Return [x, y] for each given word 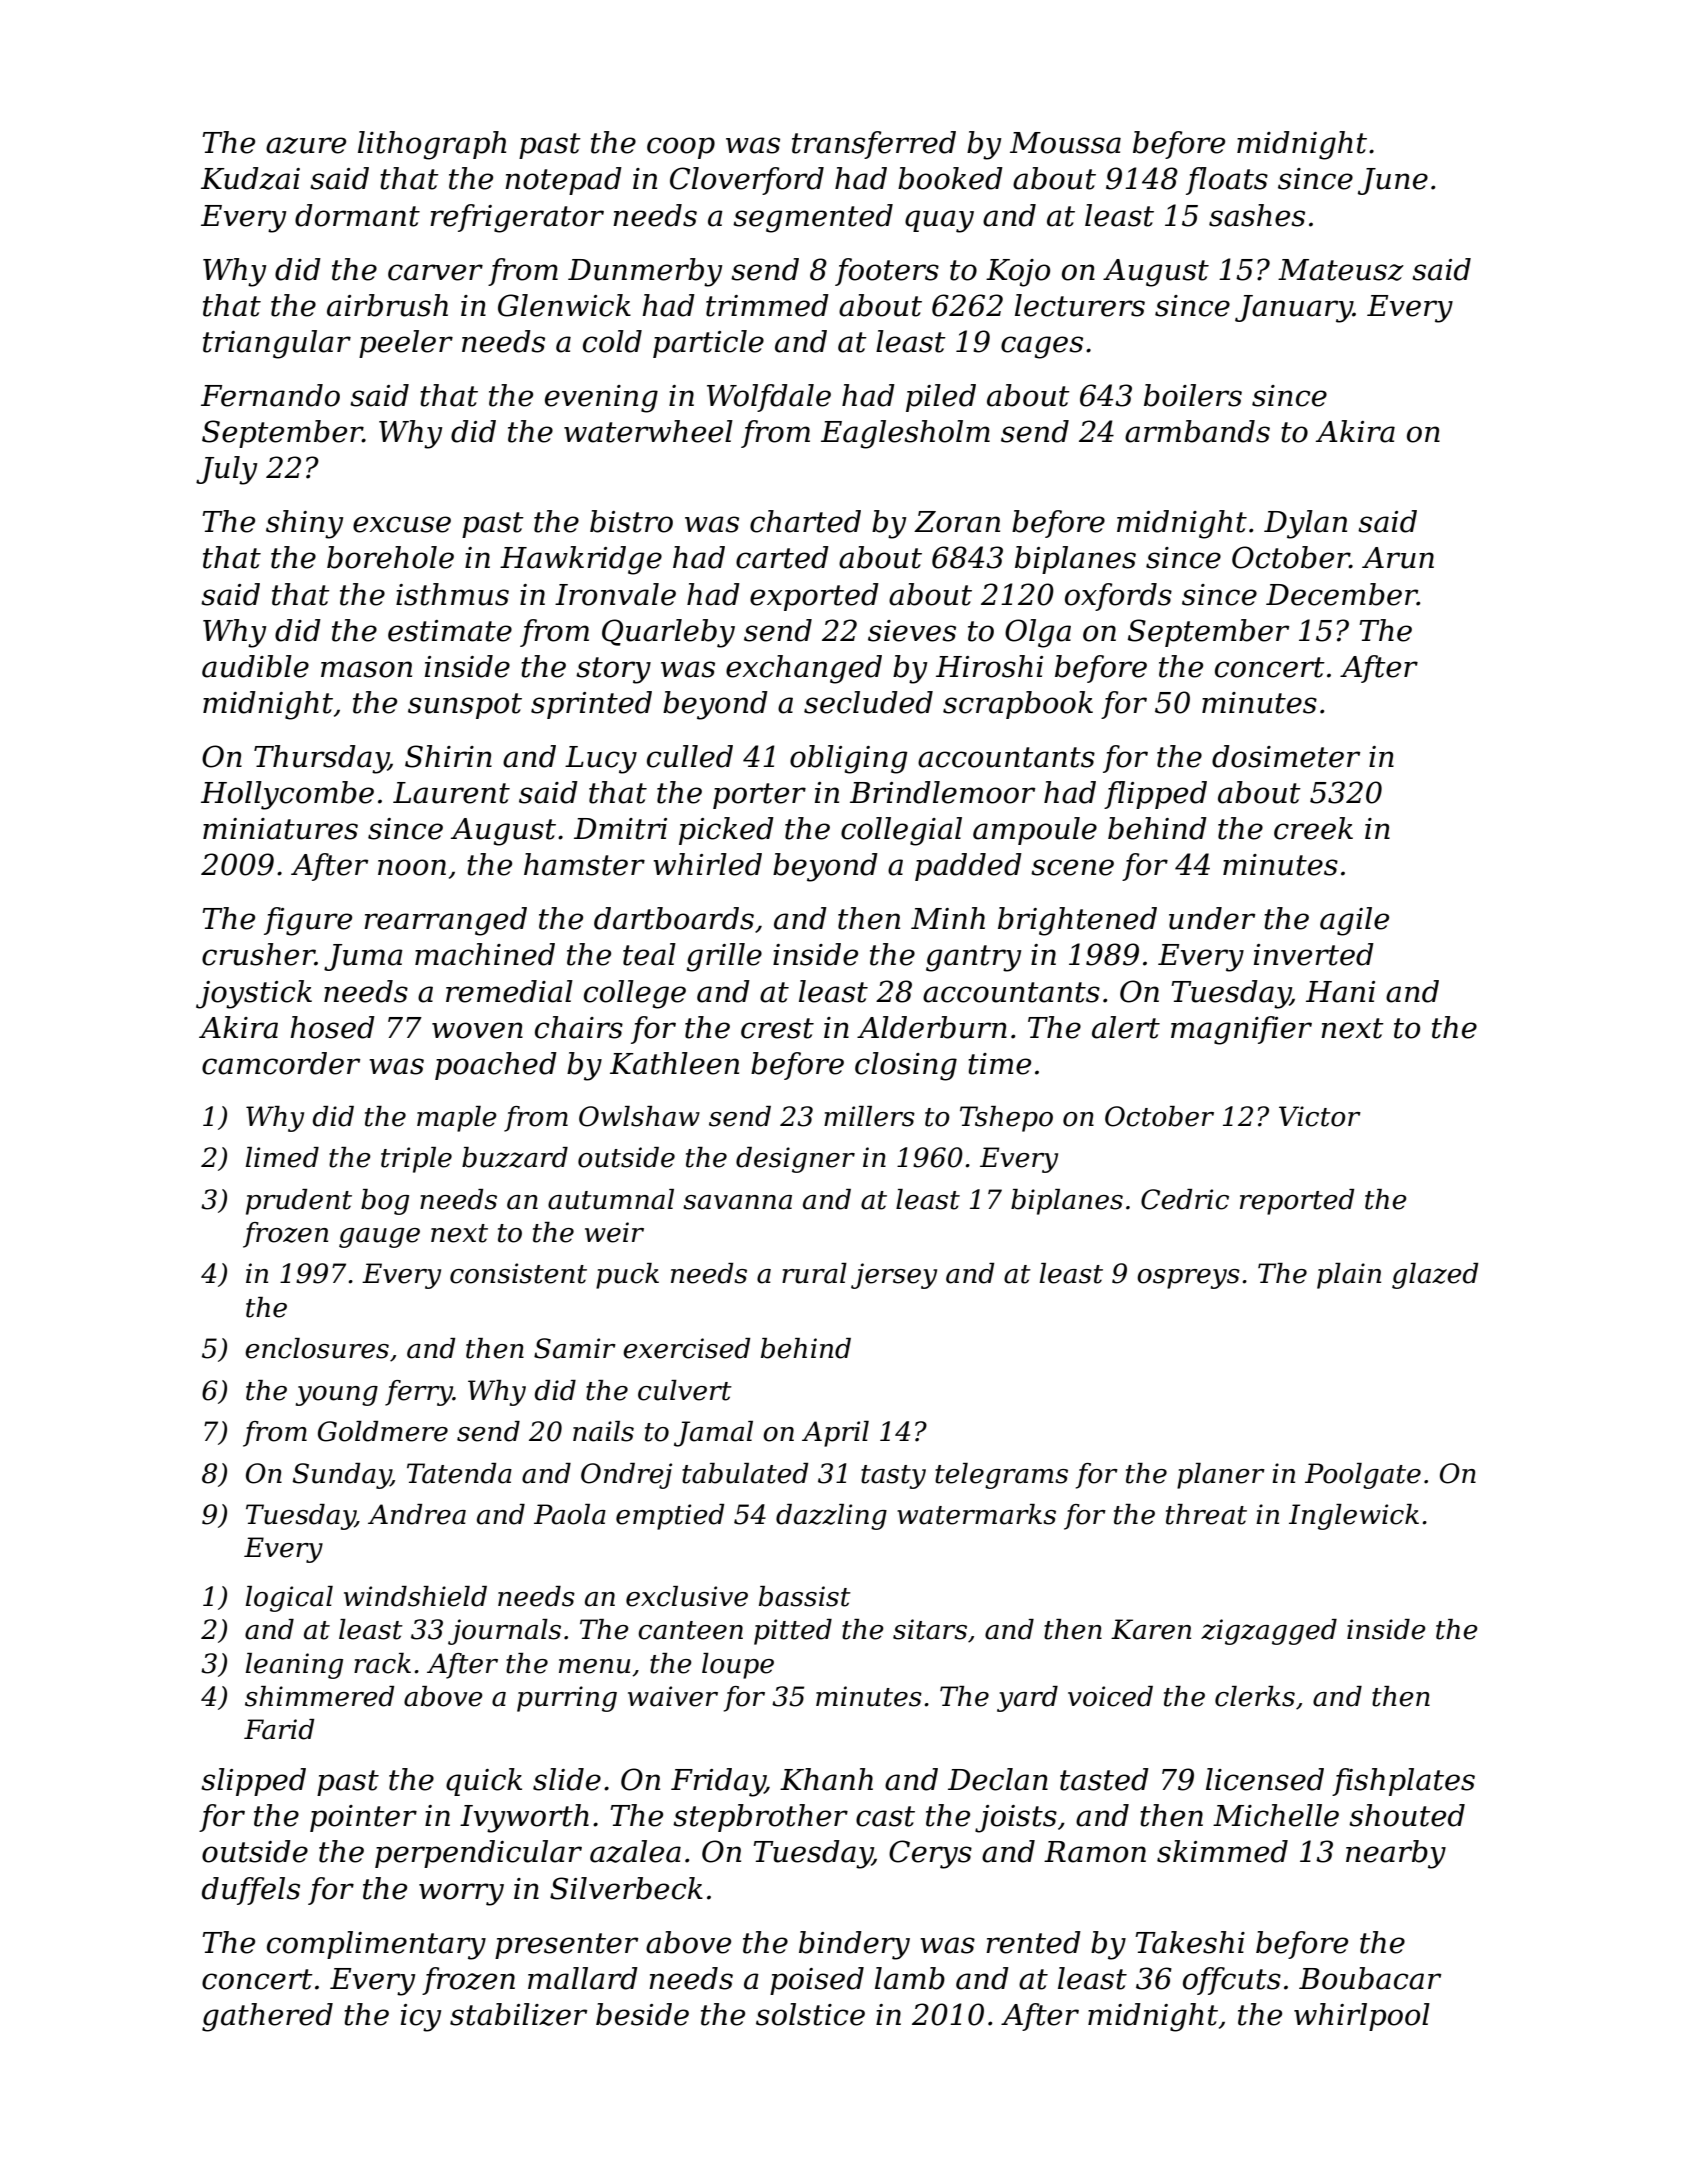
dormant [357, 215]
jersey [894, 1276]
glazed [1435, 1276]
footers [887, 272]
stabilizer [518, 2014]
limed [282, 1157]
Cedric [1185, 1199]
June [1393, 181]
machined [485, 954]
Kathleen [674, 1063]
